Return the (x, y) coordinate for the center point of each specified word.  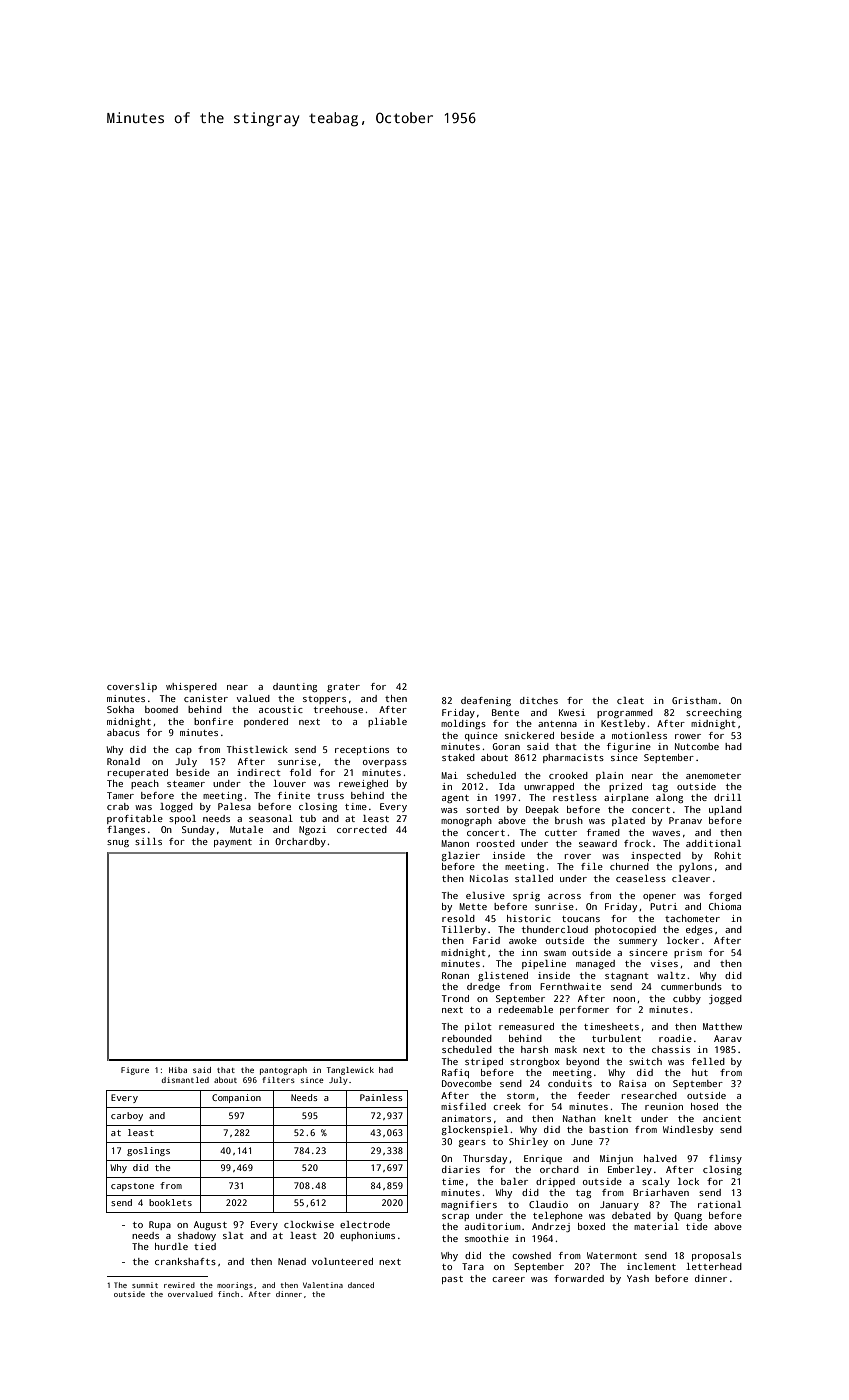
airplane (626, 798)
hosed (704, 1106)
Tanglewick (350, 1071)
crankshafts (185, 1261)
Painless (381, 1097)
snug (118, 843)
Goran (506, 746)
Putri (663, 906)
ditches (539, 700)
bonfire (213, 721)
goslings (148, 1151)
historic (529, 918)
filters (278, 1080)
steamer (186, 784)
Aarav (728, 1038)
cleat (630, 700)
